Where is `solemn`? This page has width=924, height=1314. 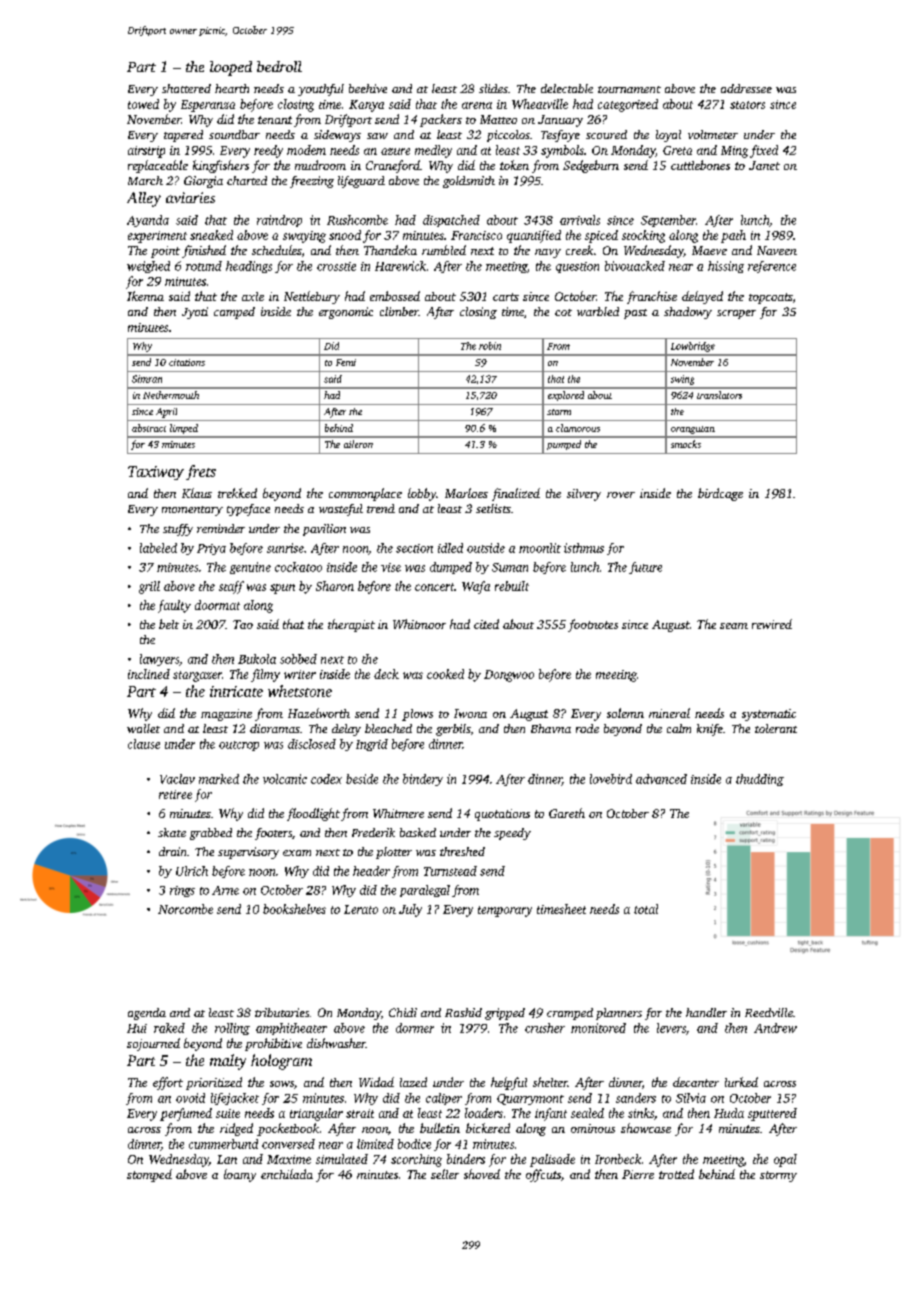 solemn is located at coordinates (625, 713).
